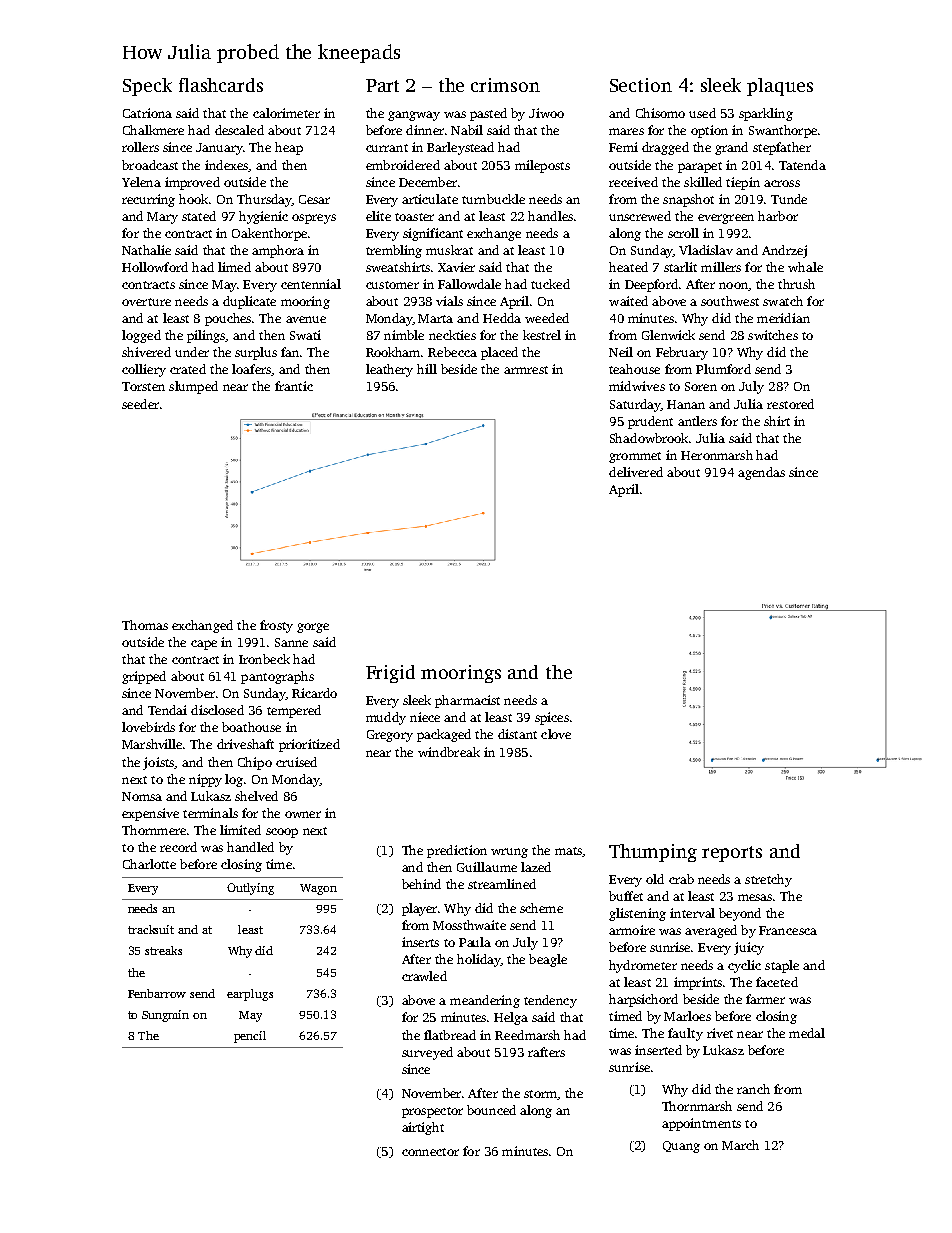  I want to click on owner, so click(303, 814).
